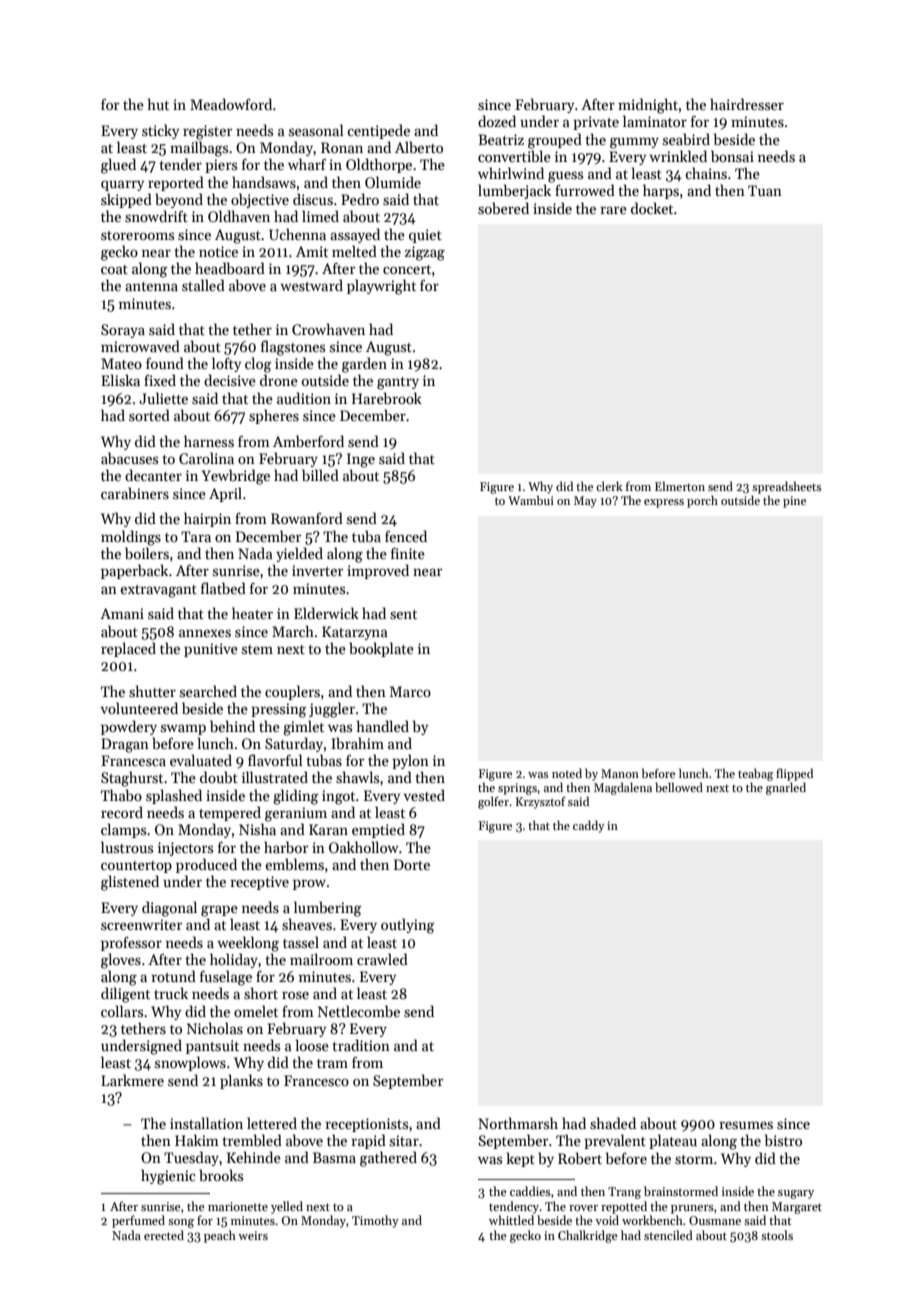 The height and width of the screenshot is (1308, 924). What do you see at coordinates (129, 458) in the screenshot?
I see `abacuses` at bounding box center [129, 458].
